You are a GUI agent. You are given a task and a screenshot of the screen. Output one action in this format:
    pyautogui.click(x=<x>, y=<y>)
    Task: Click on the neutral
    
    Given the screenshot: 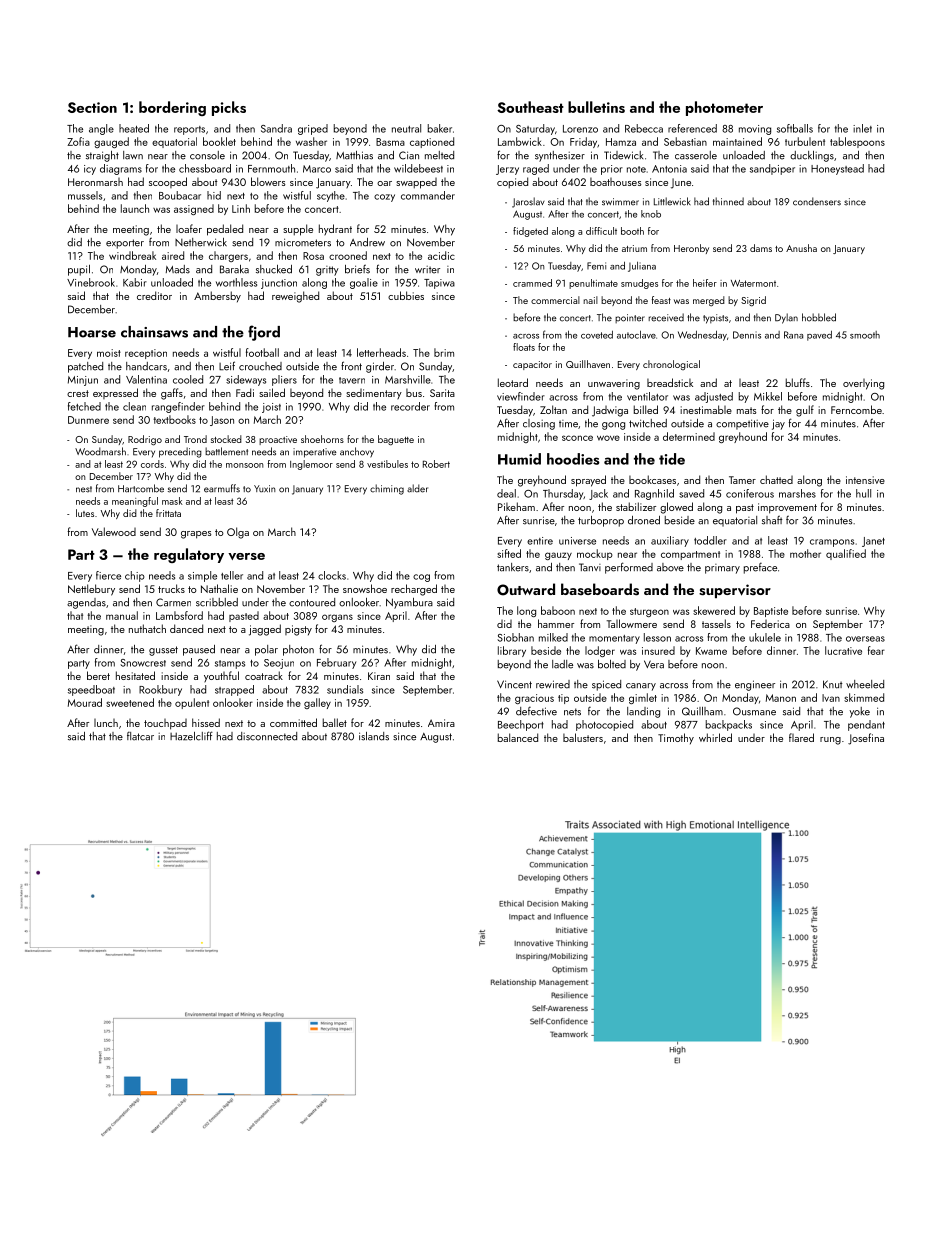 What is the action you would take?
    pyautogui.click(x=406, y=128)
